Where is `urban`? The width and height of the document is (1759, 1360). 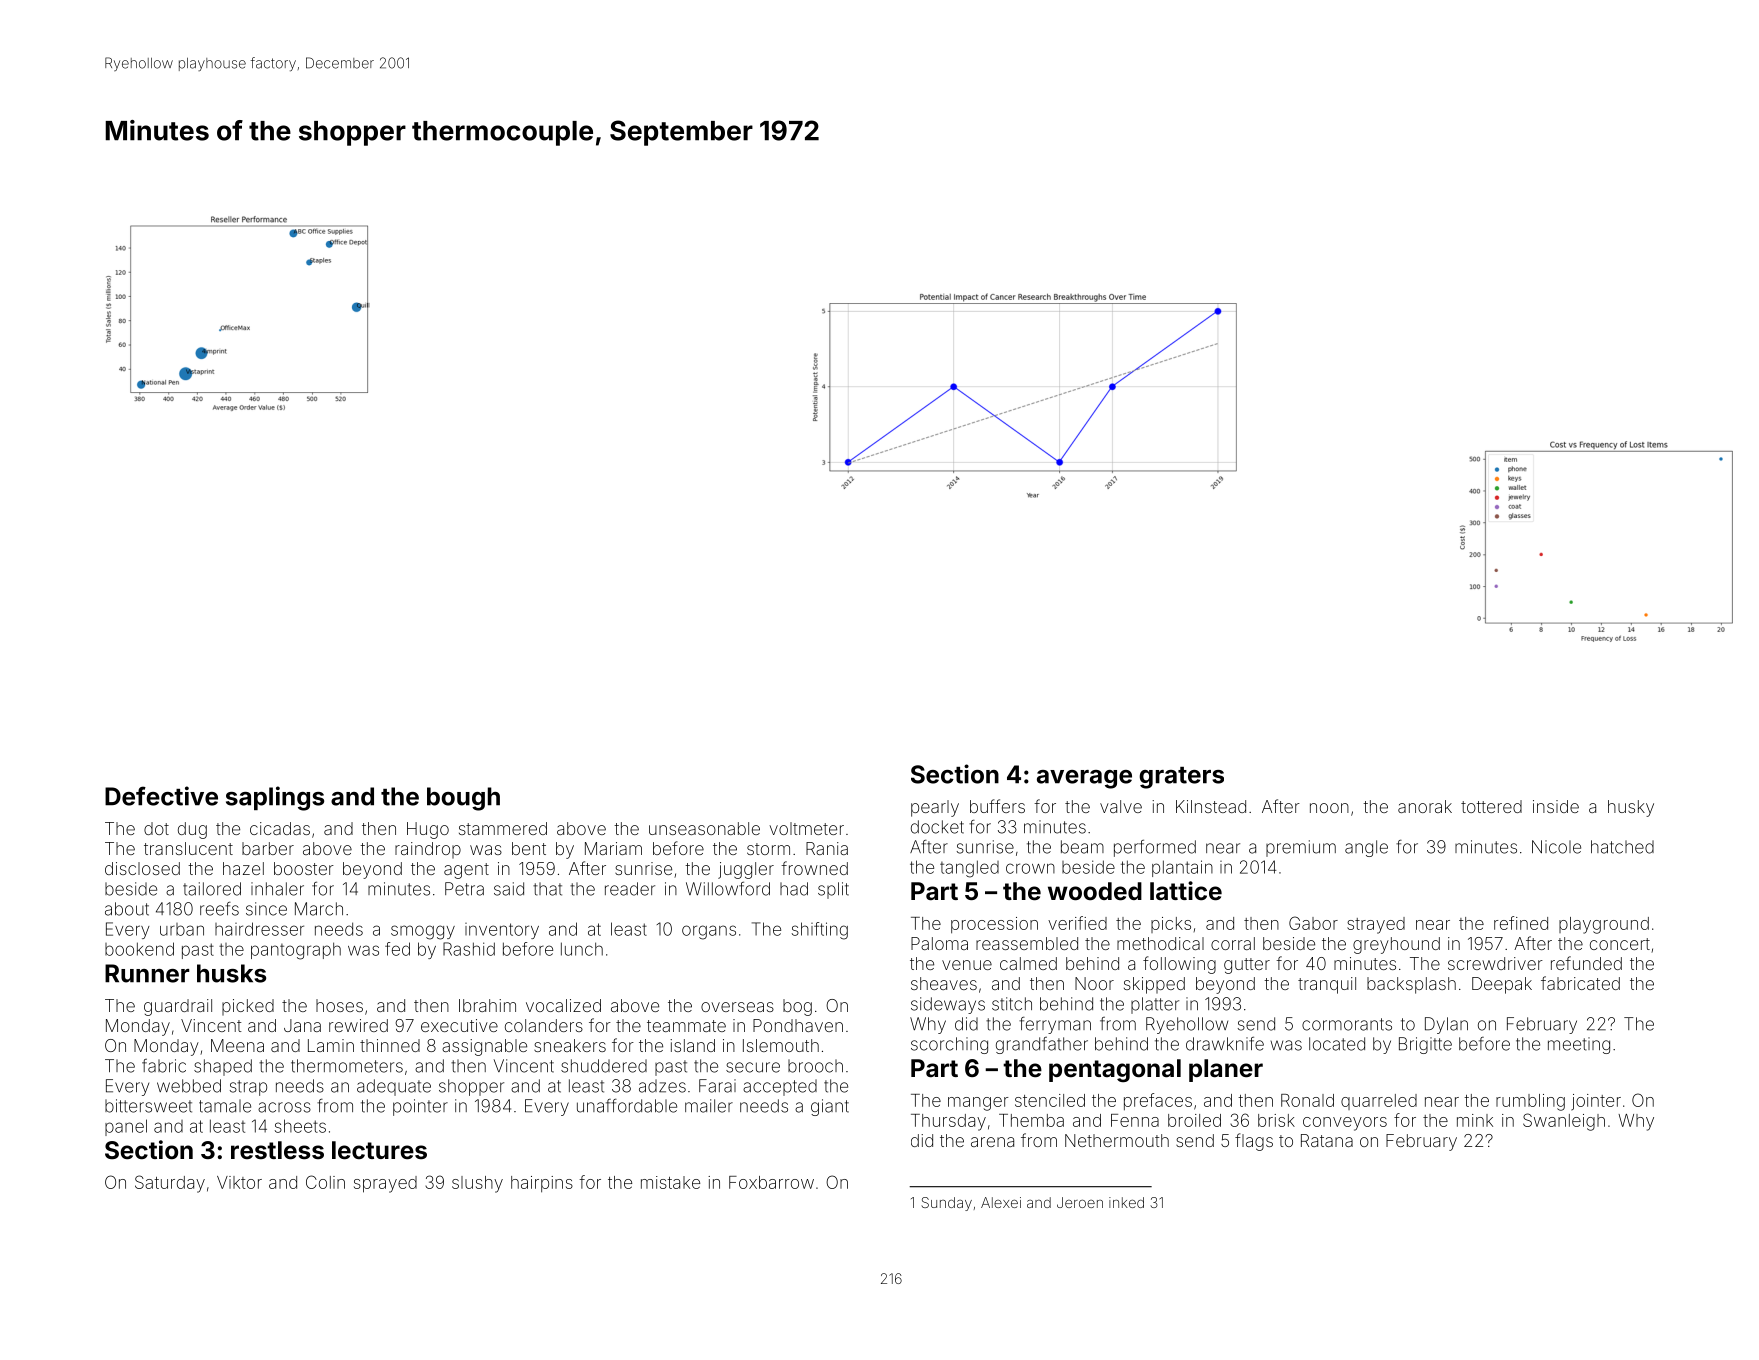
urban is located at coordinates (182, 929).
